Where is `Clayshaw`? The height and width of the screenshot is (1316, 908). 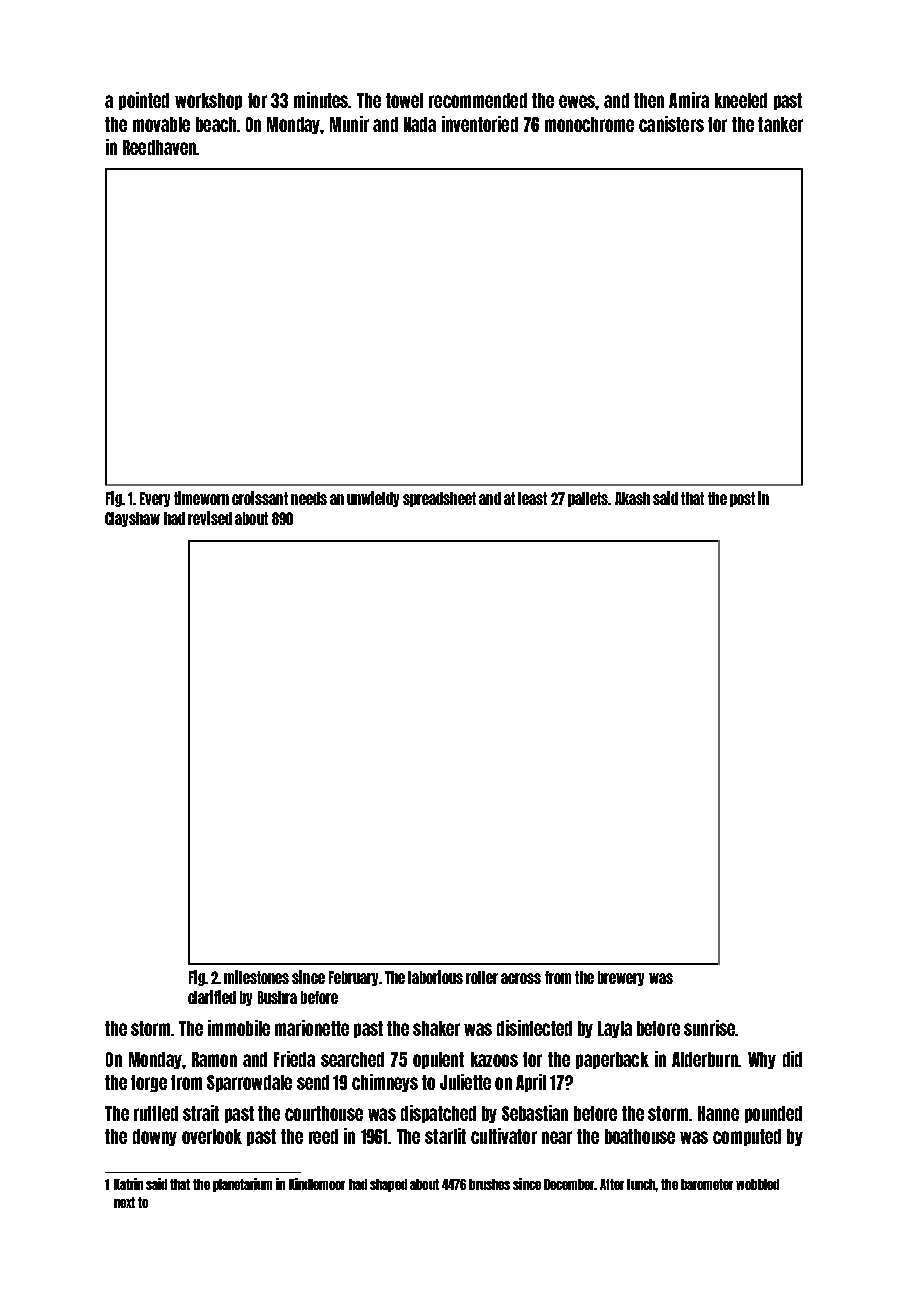 Clayshaw is located at coordinates (132, 519).
